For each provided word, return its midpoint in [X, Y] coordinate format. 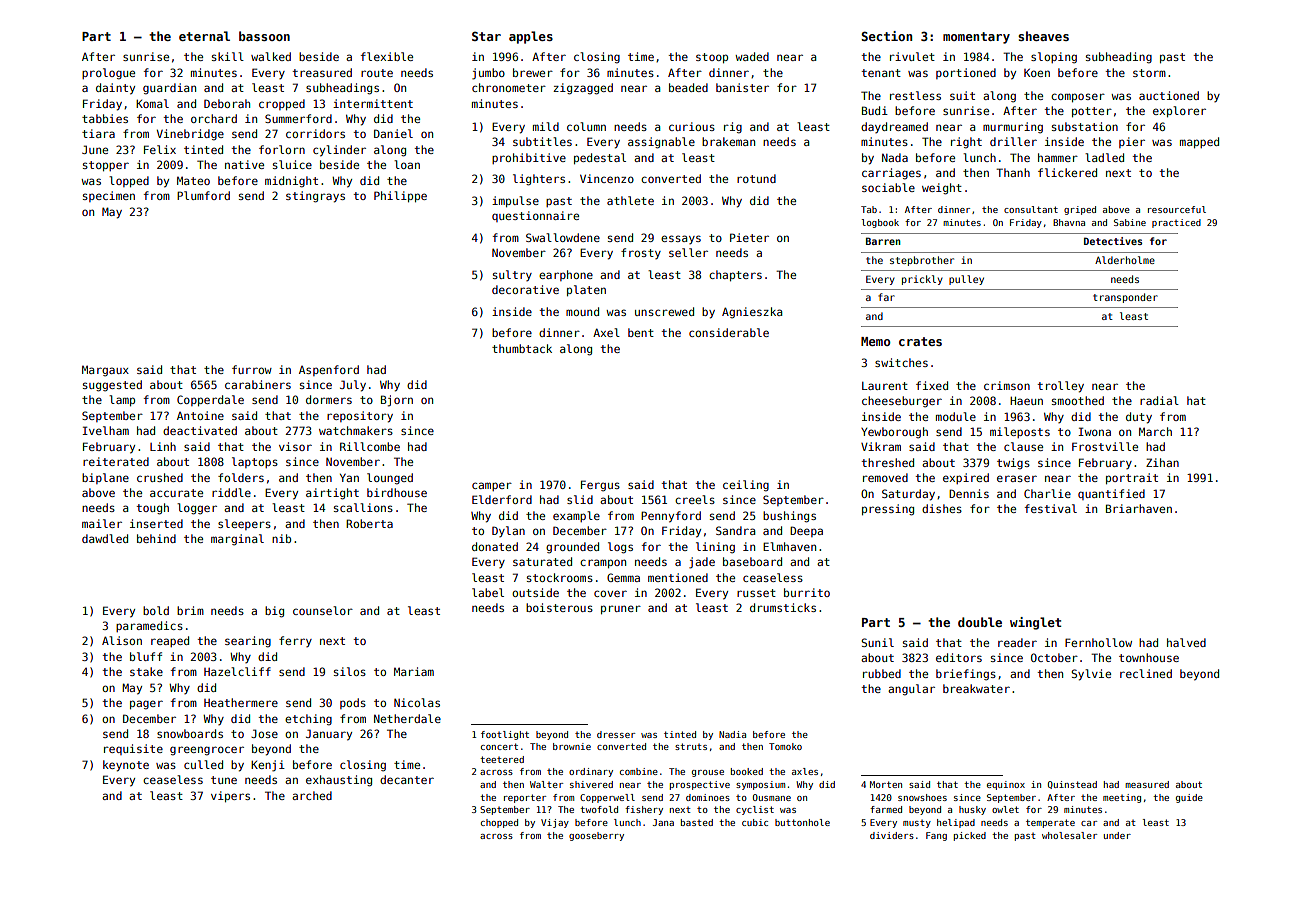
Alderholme [1125, 260]
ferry [295, 641]
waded [752, 56]
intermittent [373, 103]
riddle [231, 492]
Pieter [749, 237]
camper [492, 486]
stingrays [315, 197]
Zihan [1162, 462]
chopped [499, 823]
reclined [1146, 673]
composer [1078, 97]
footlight [505, 735]
